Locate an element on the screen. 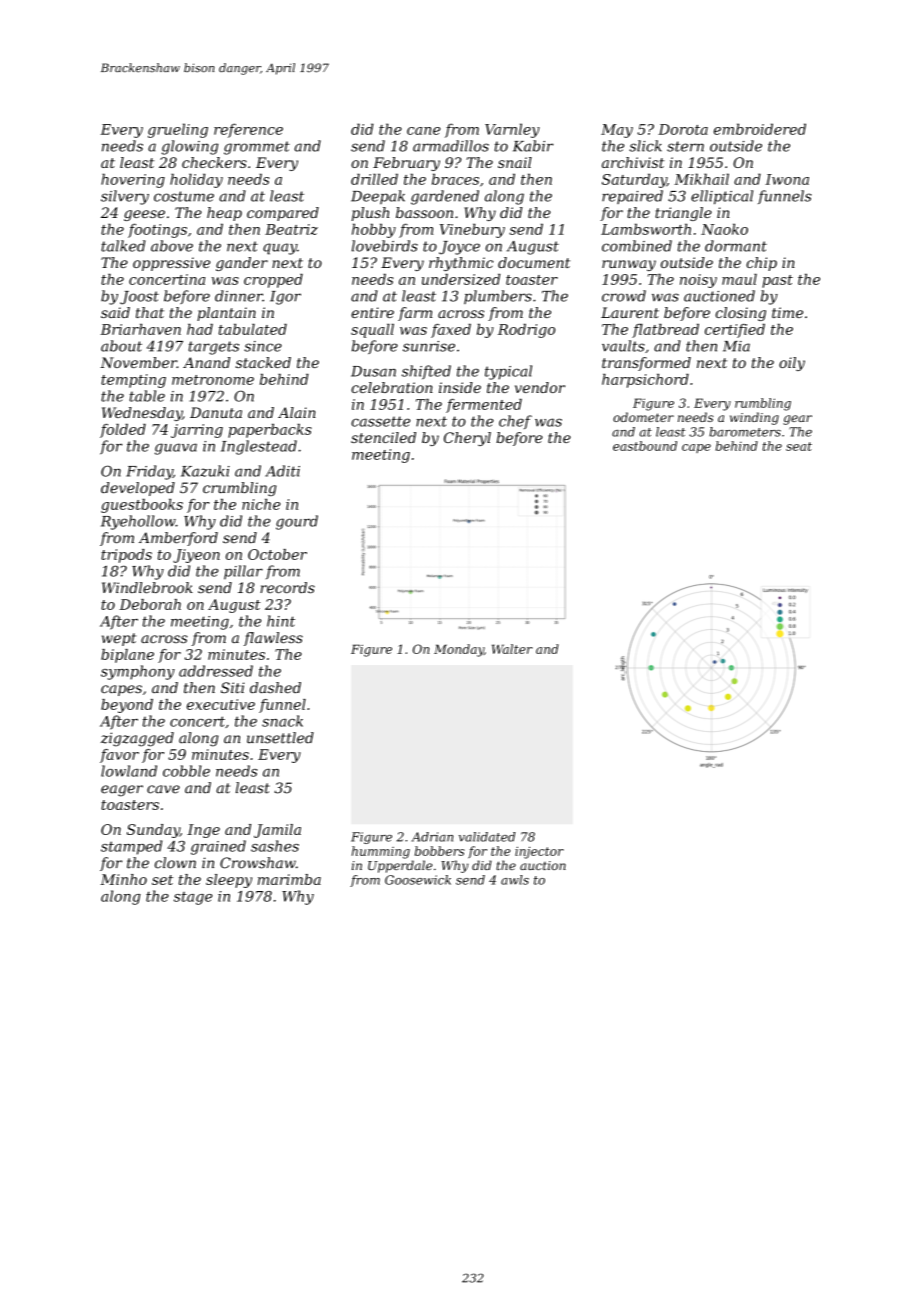  vendor is located at coordinates (540, 387).
